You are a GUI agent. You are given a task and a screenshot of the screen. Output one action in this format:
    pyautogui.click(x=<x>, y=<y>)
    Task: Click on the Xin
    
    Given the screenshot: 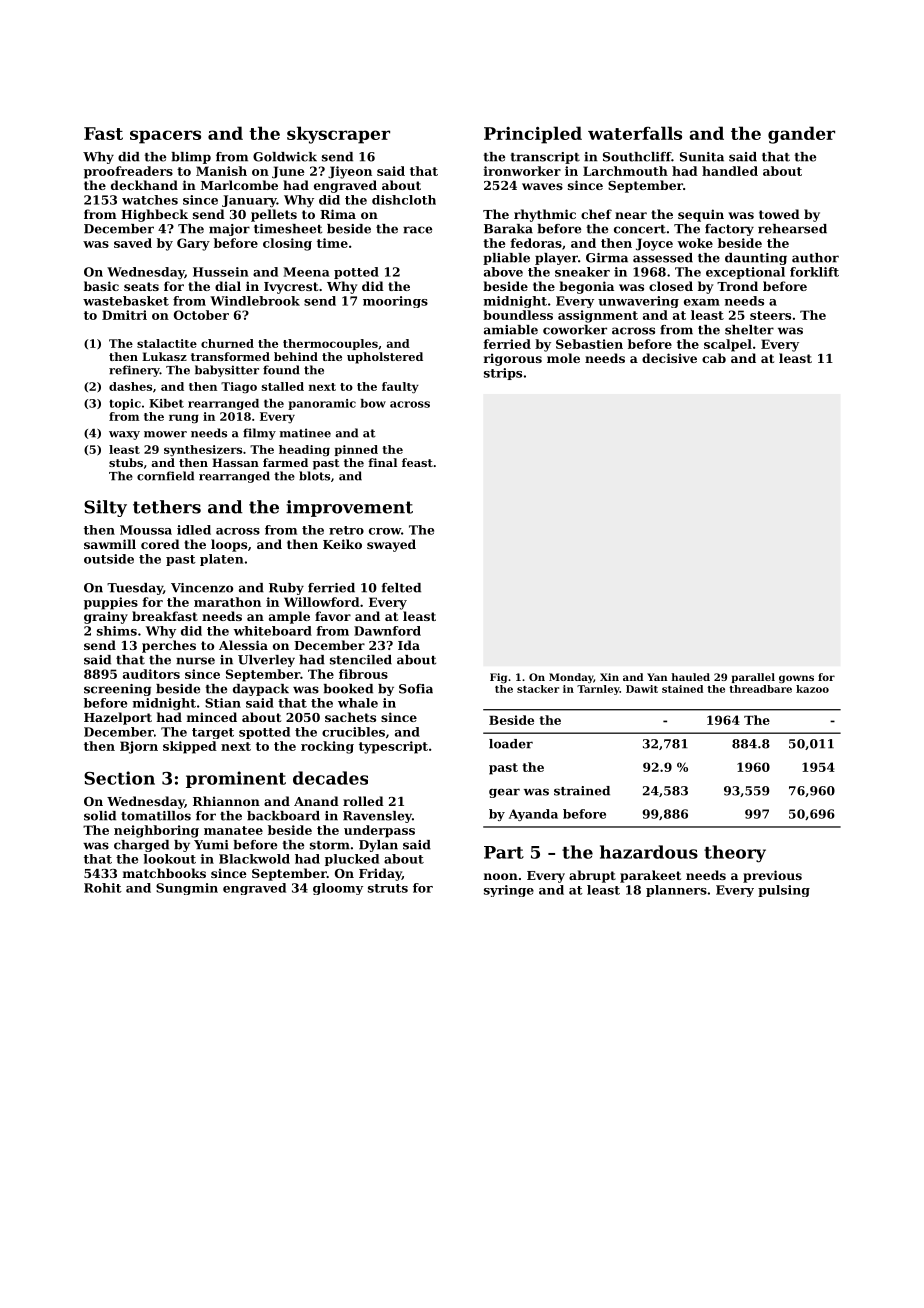 What is the action you would take?
    pyautogui.click(x=609, y=677)
